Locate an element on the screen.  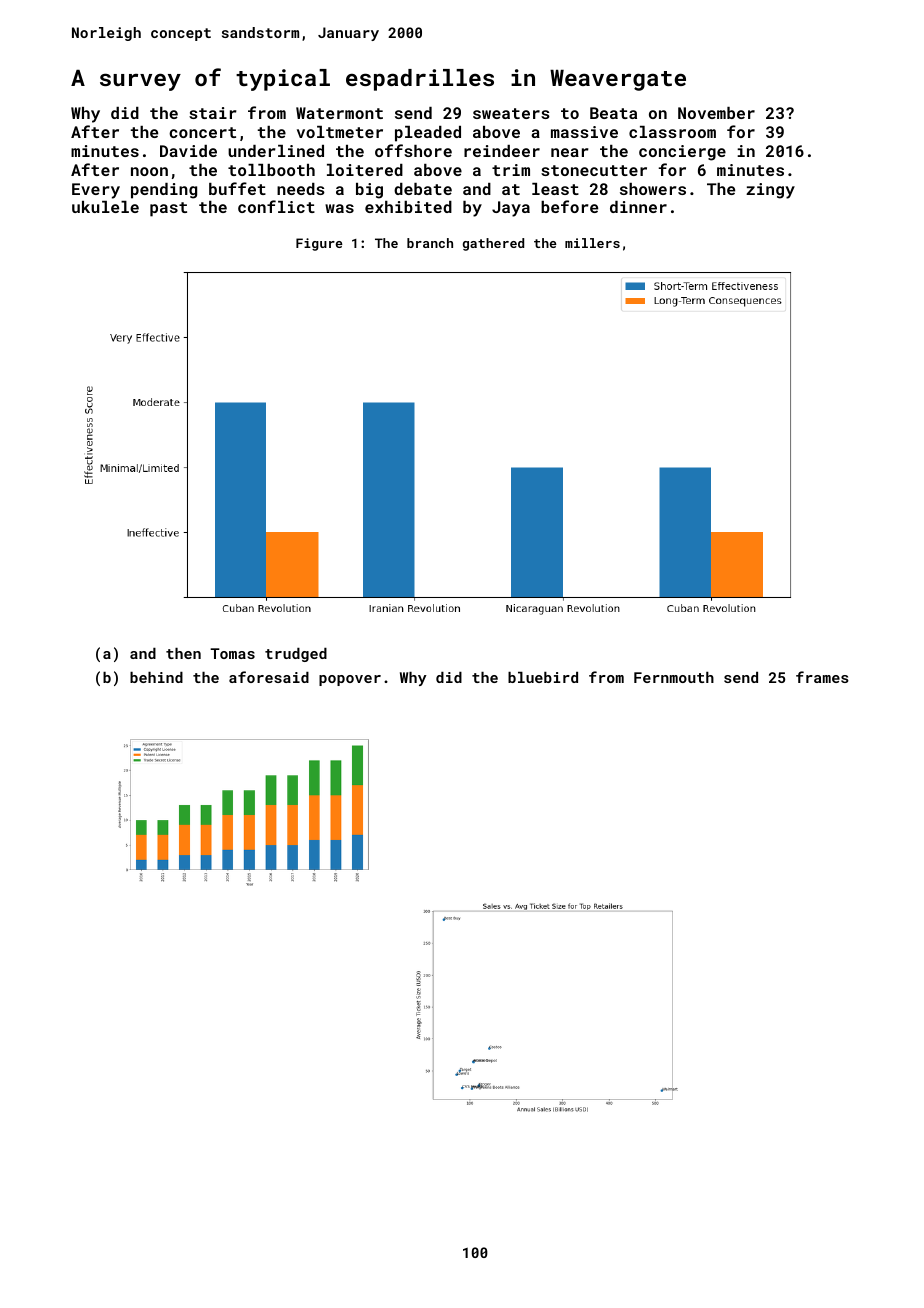
millers is located at coordinates (592, 243).
